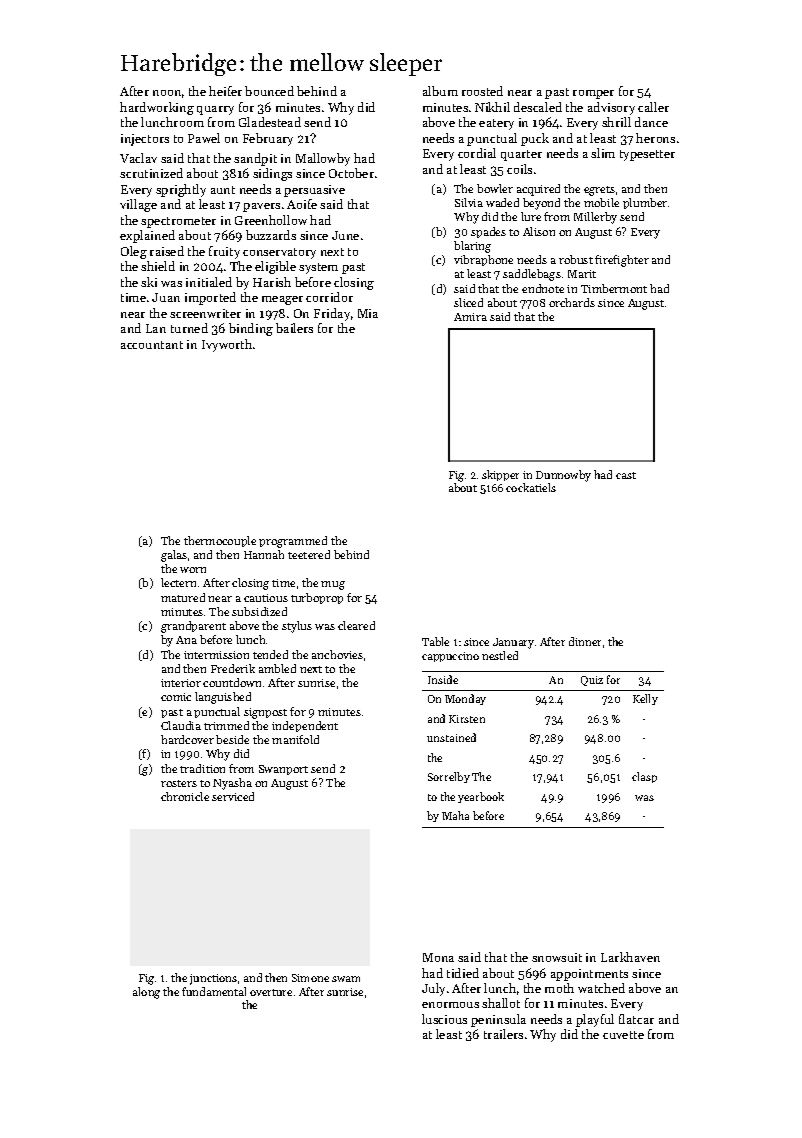  What do you see at coordinates (630, 957) in the screenshot?
I see `Larkhaven` at bounding box center [630, 957].
